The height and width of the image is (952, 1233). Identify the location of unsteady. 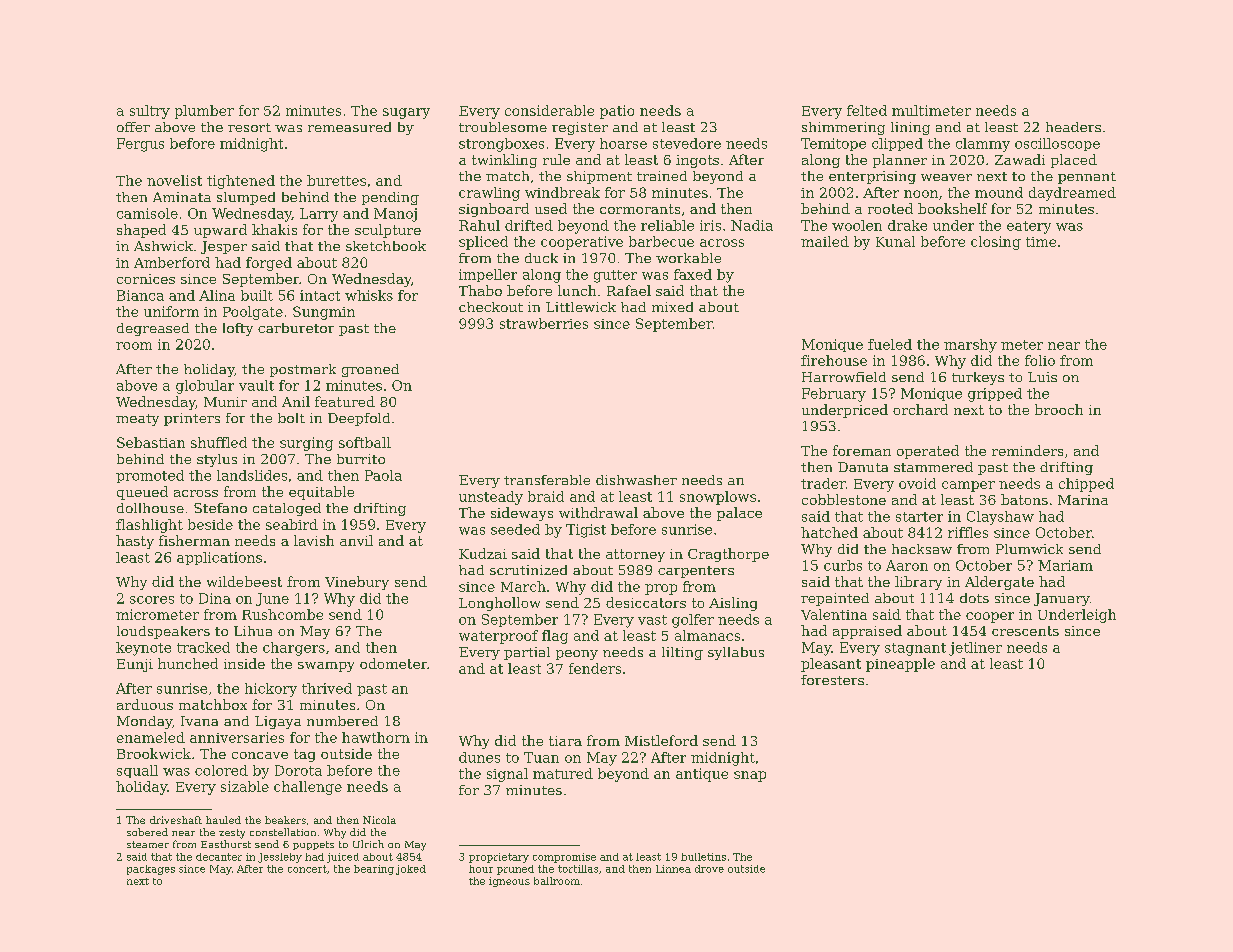
(491, 498).
